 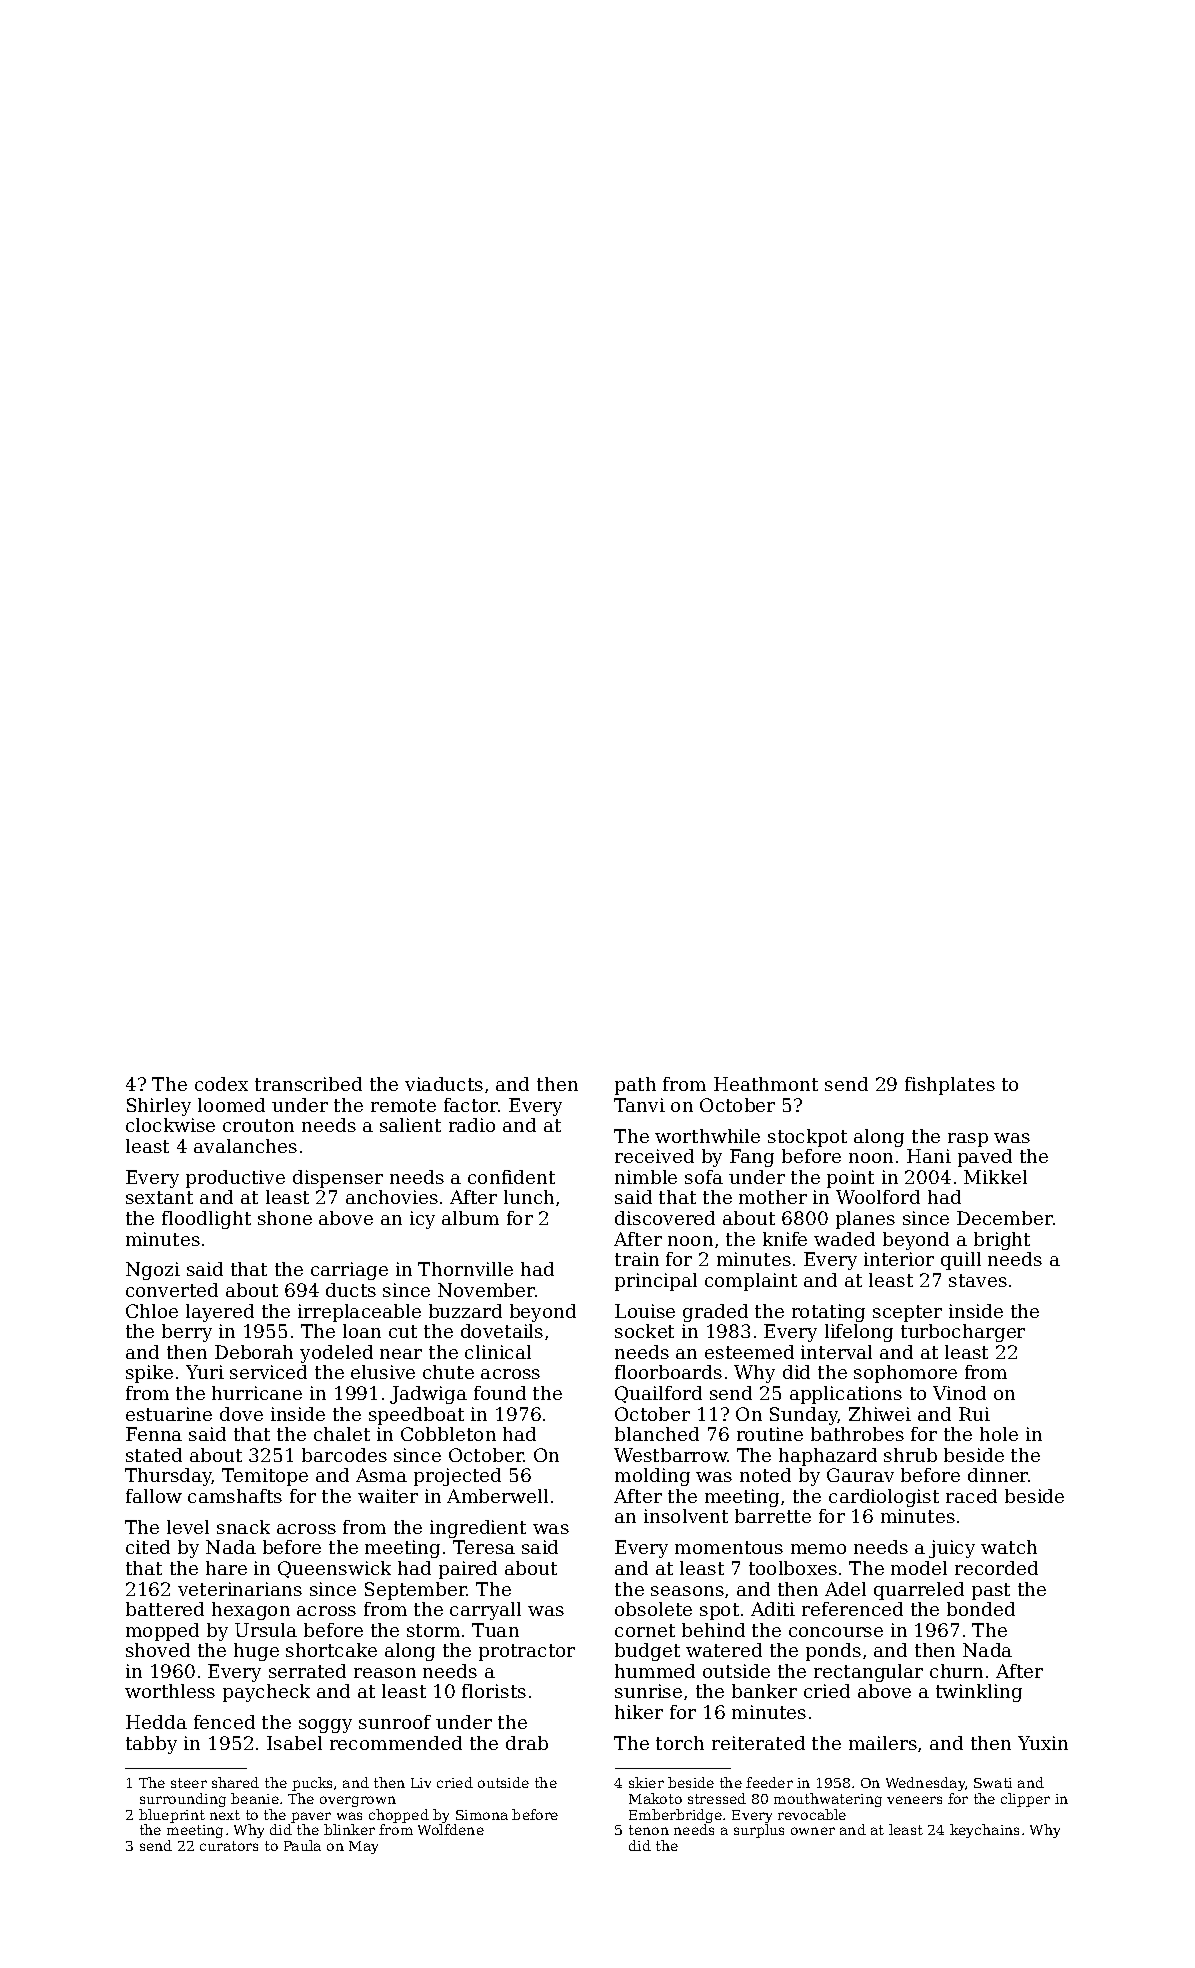 I want to click on radio, so click(x=472, y=1125).
